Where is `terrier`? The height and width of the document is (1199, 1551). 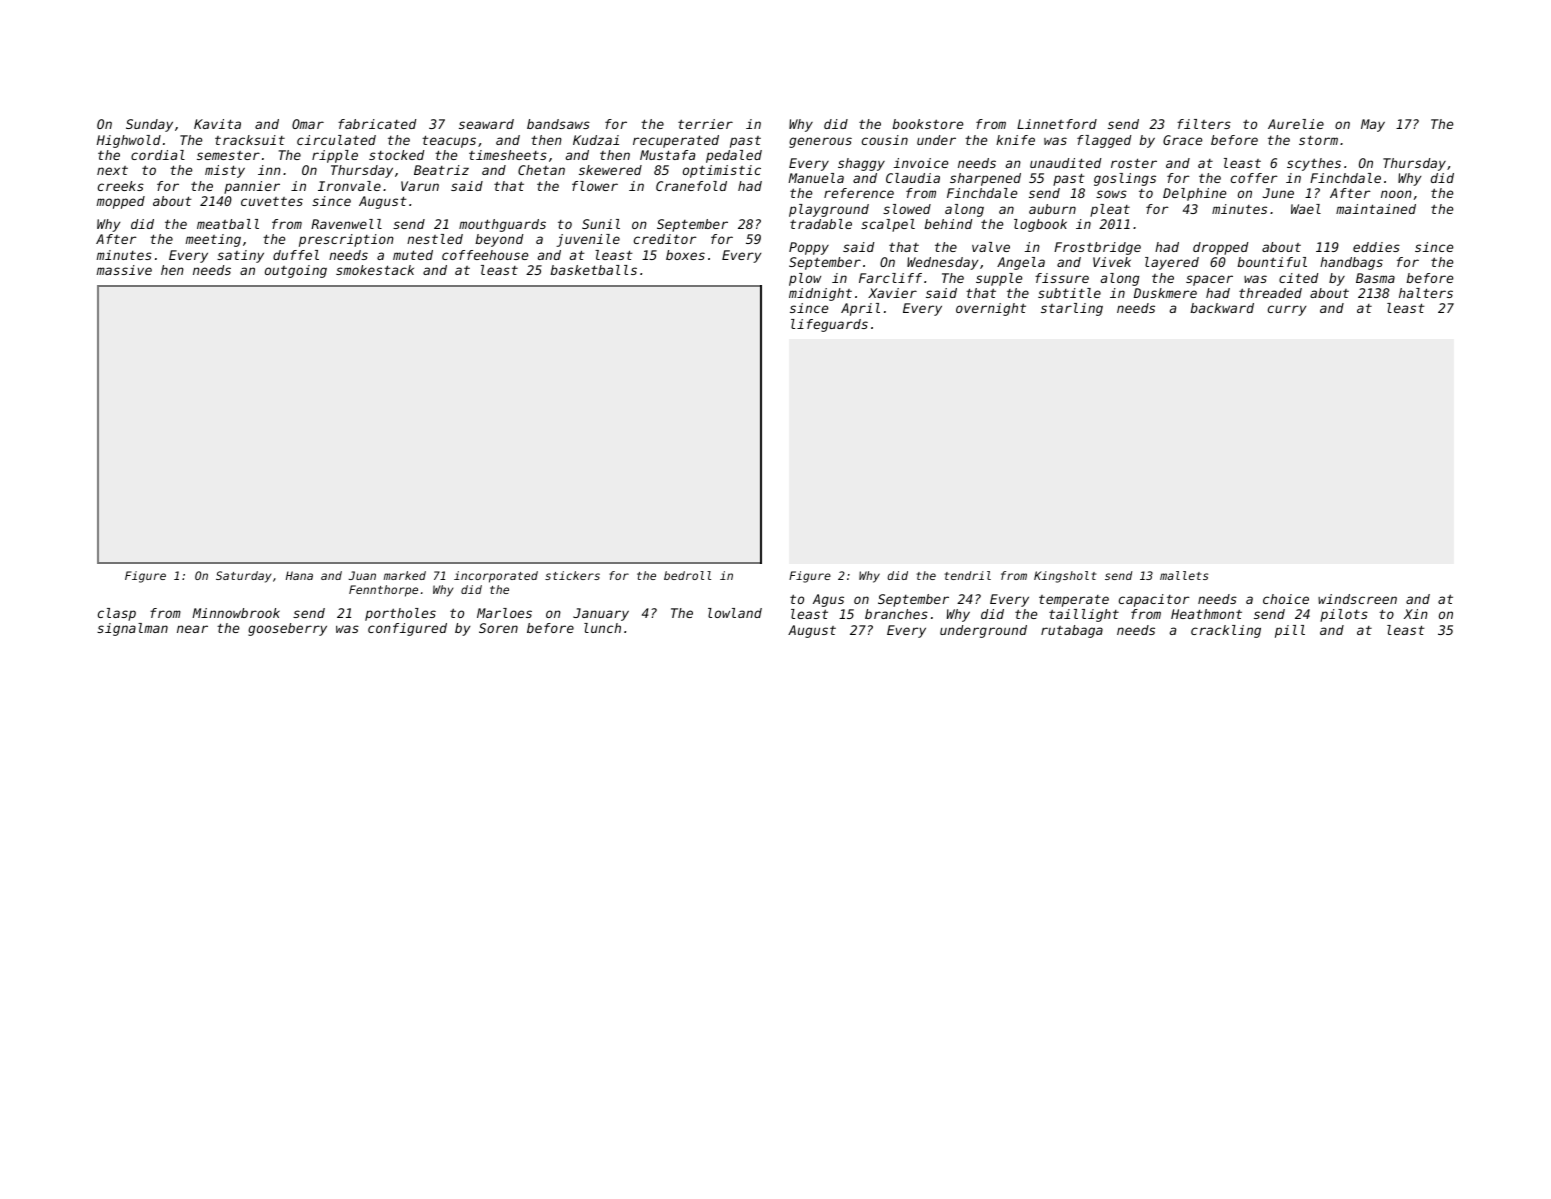
terrier is located at coordinates (705, 124).
